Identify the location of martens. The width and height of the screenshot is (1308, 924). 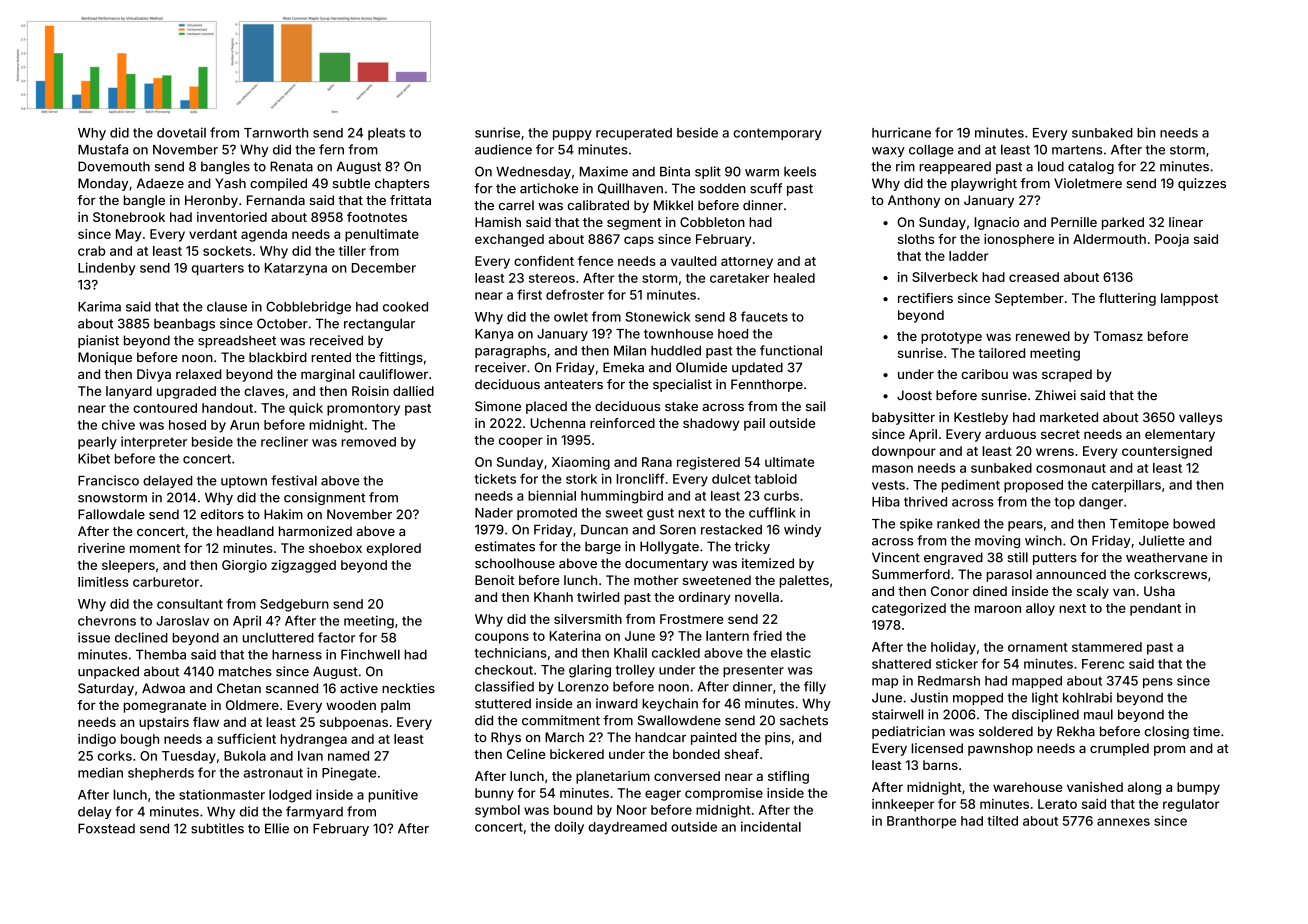
(1077, 150).
